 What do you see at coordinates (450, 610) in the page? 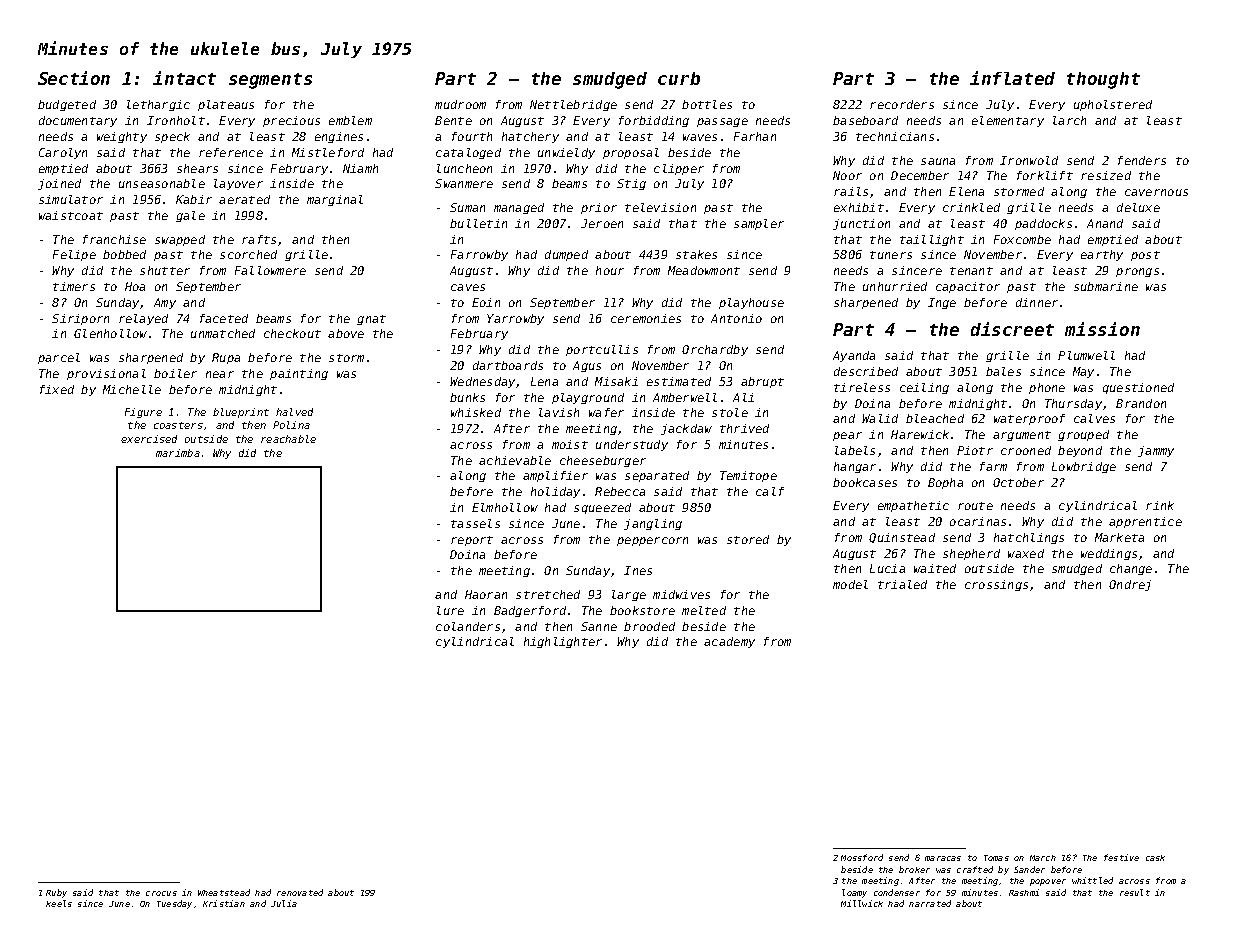
I see `lure` at bounding box center [450, 610].
